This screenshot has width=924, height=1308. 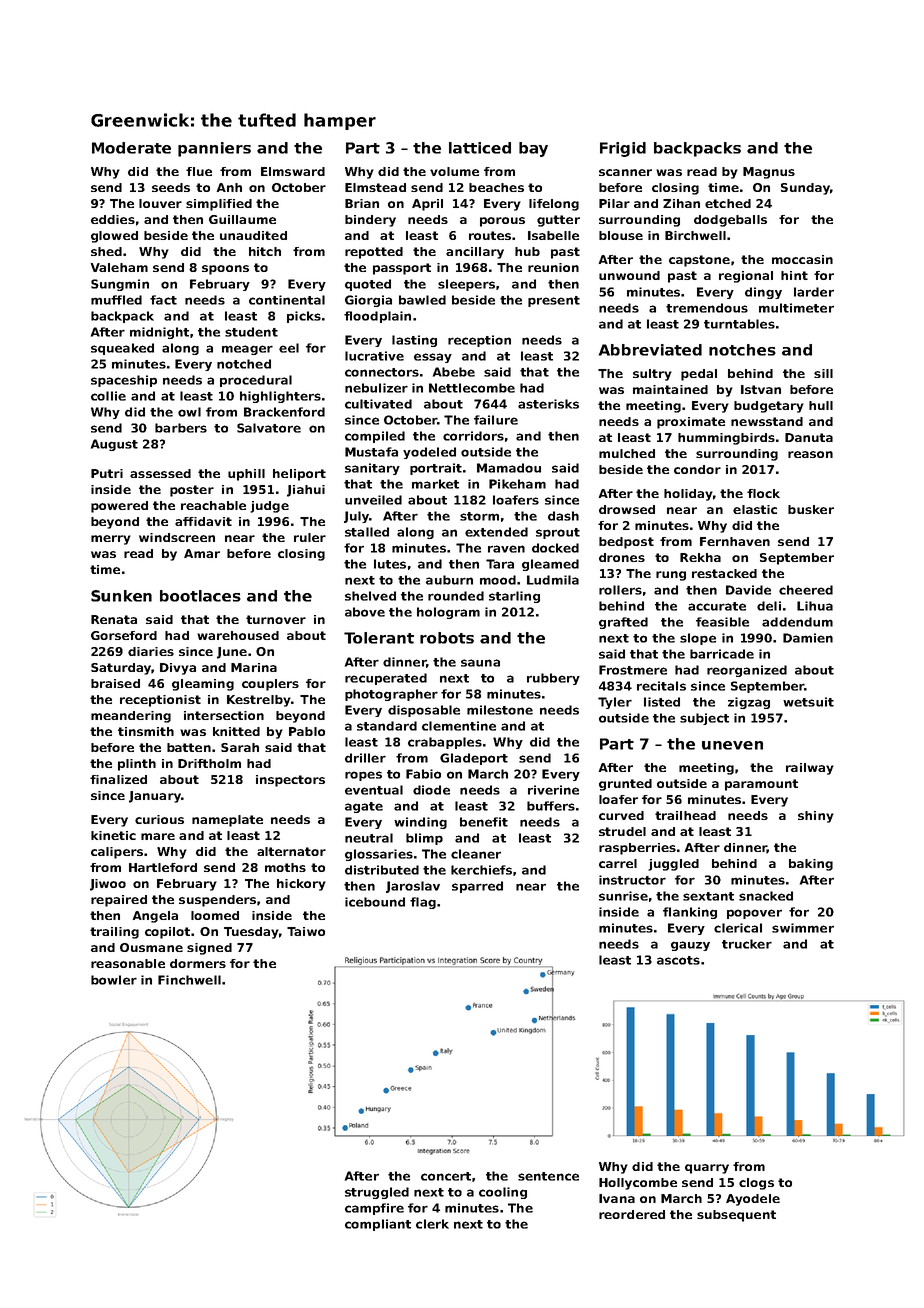 I want to click on Elmsward, so click(x=293, y=171).
